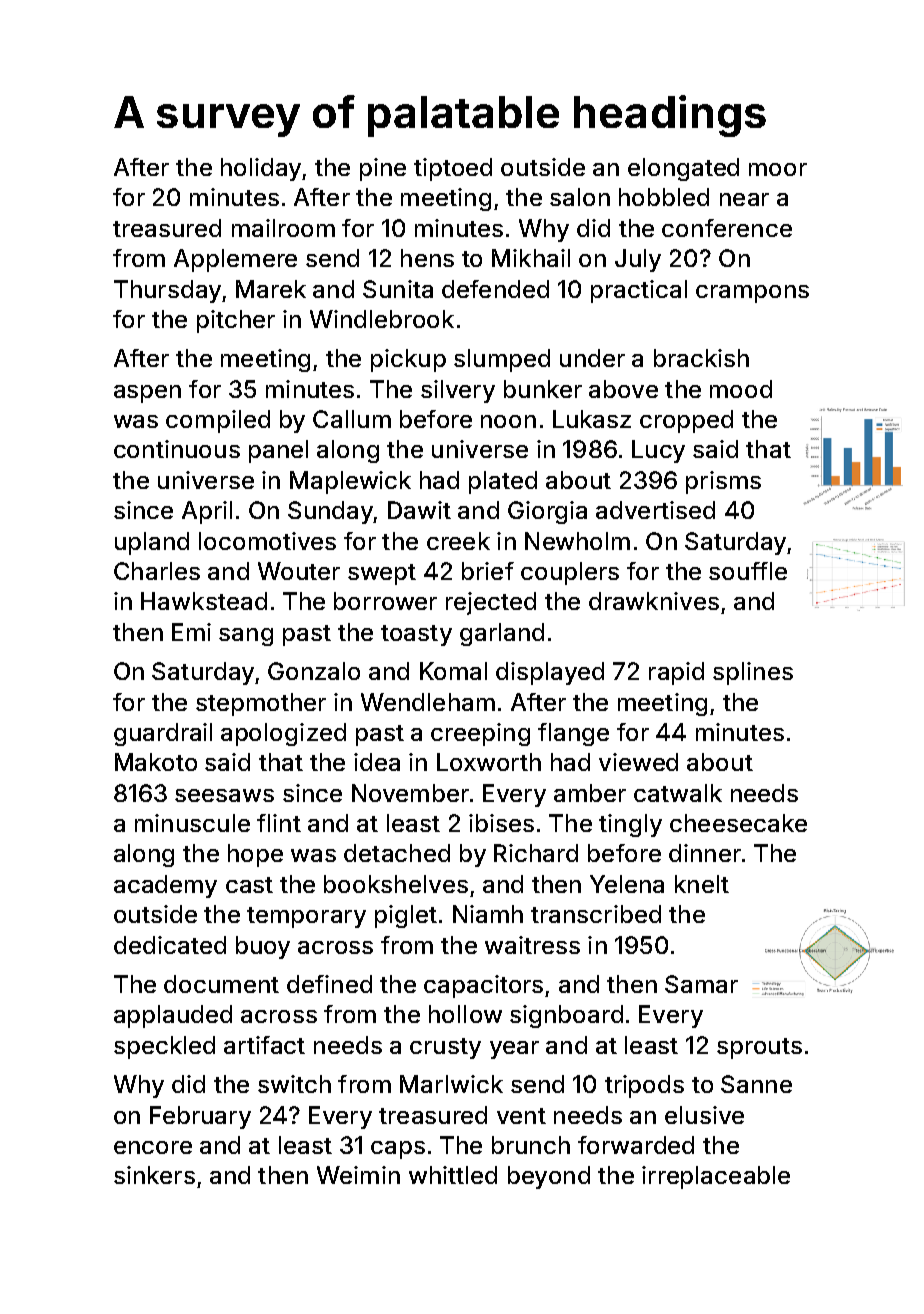 The image size is (924, 1314). What do you see at coordinates (267, 541) in the screenshot?
I see `locomotives` at bounding box center [267, 541].
